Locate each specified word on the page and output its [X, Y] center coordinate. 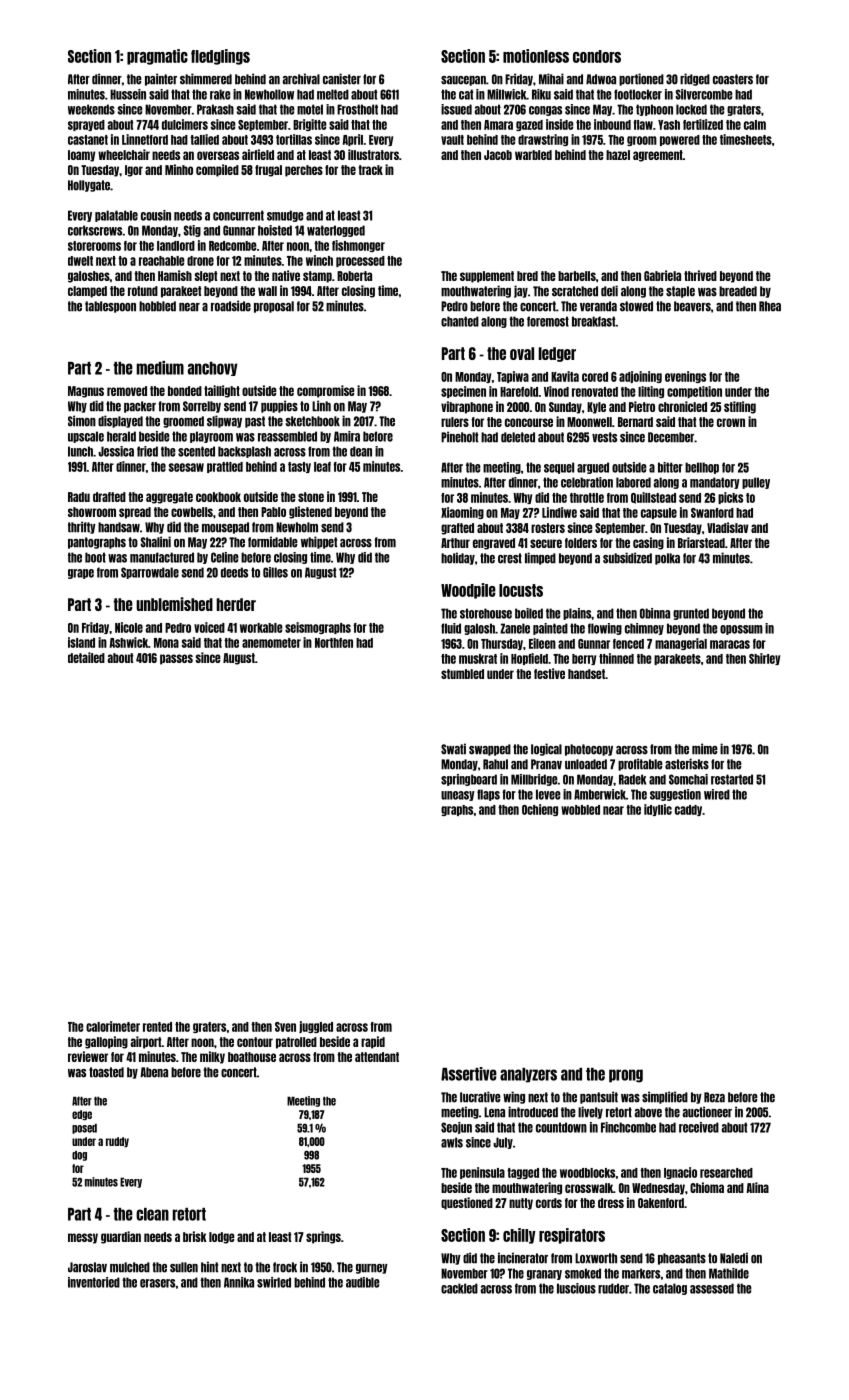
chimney [644, 629]
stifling [740, 407]
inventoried [94, 1282]
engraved [494, 544]
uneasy [458, 796]
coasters [733, 79]
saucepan [463, 81]
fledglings [220, 57]
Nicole [129, 627]
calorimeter [113, 1026]
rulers [455, 422]
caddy [688, 810]
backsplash [244, 452]
